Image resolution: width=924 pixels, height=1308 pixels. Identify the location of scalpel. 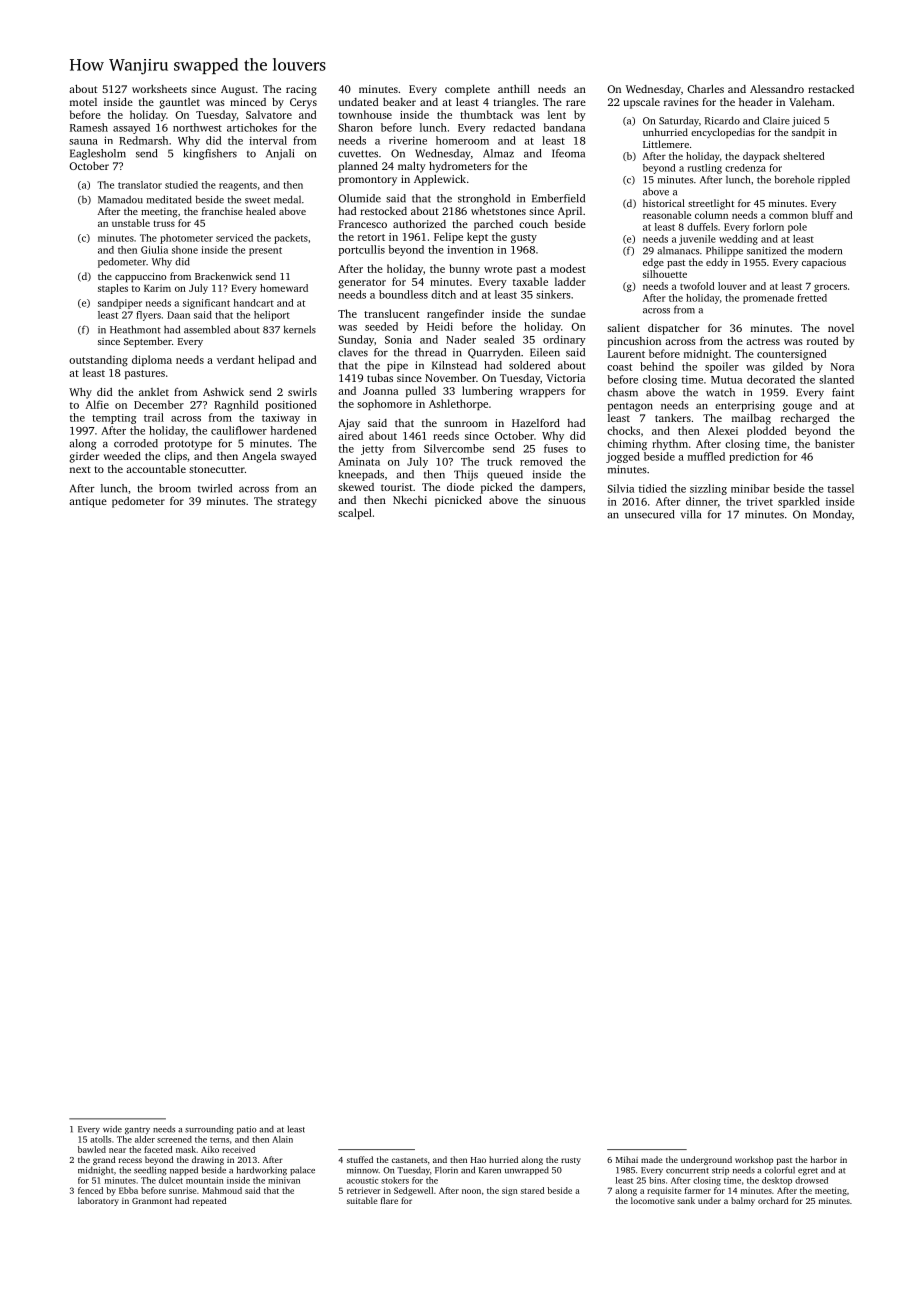
(355, 513).
